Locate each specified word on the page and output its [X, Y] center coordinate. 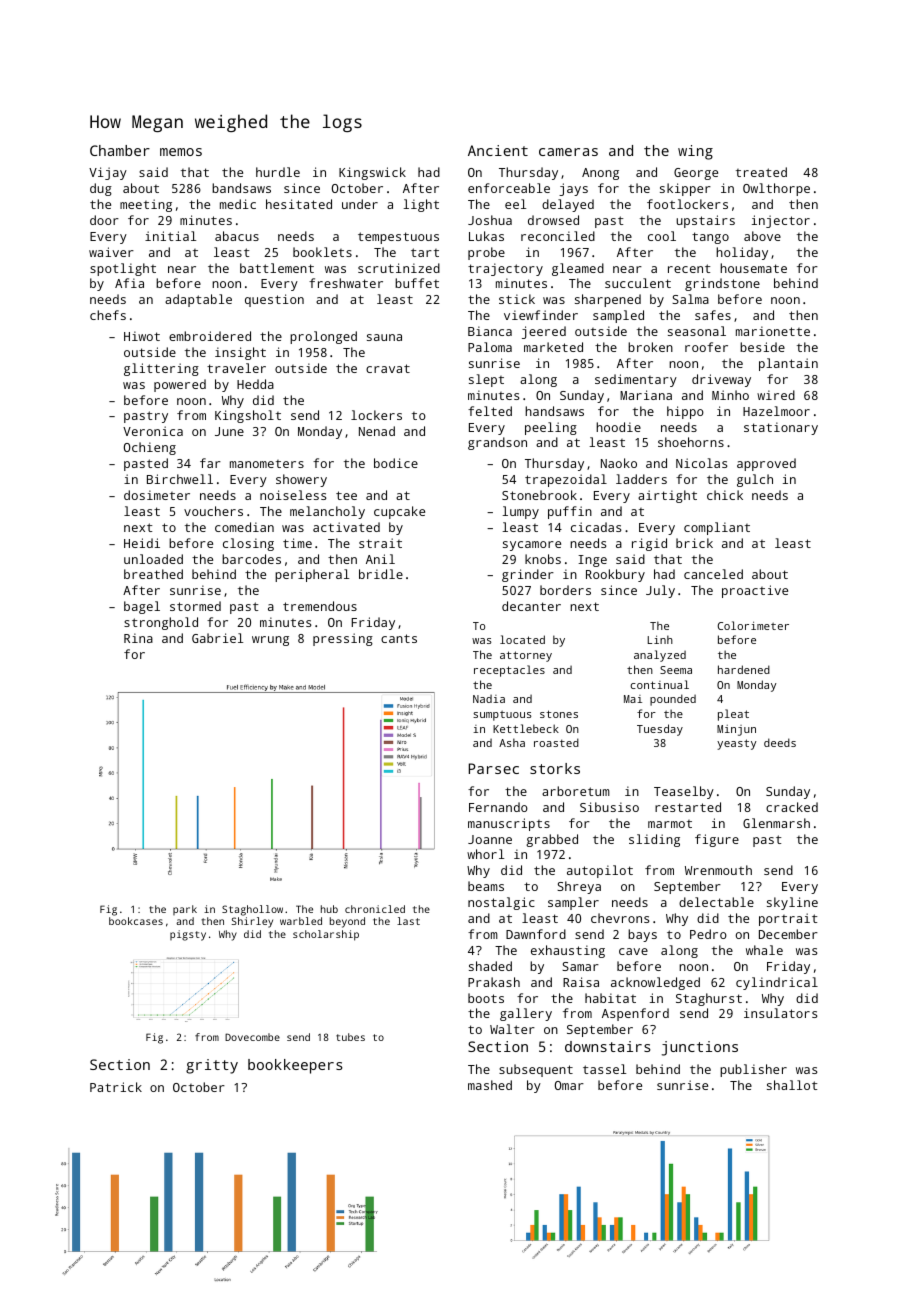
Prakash [494, 982]
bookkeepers [295, 1066]
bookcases [136, 921]
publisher [753, 1070]
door [104, 220]
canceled [713, 574]
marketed [553, 347]
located [522, 639]
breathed [153, 574]
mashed [490, 1085]
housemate [753, 268]
